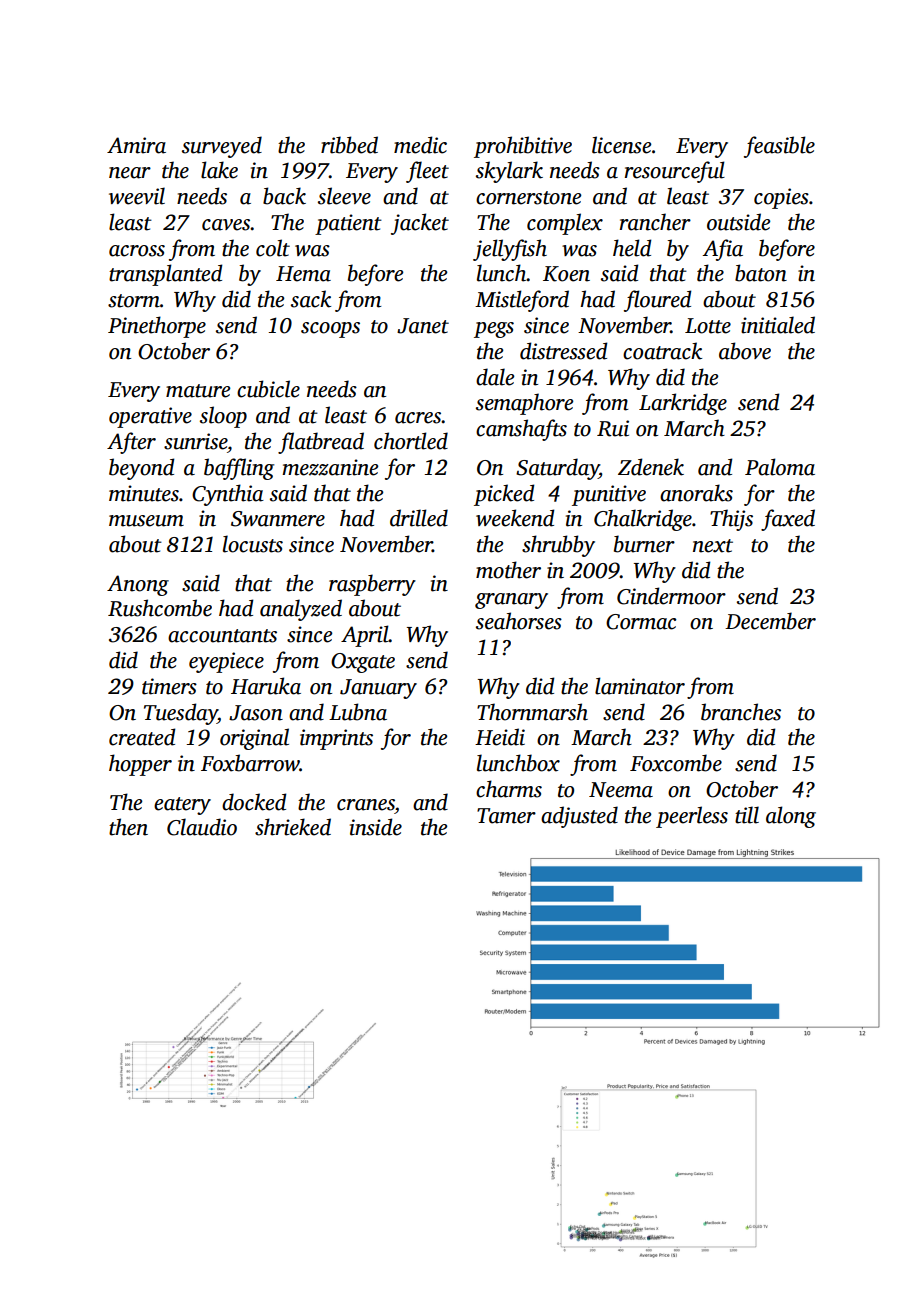 The height and width of the image is (1311, 924). Describe the element at coordinates (146, 521) in the image. I see `museum` at that location.
